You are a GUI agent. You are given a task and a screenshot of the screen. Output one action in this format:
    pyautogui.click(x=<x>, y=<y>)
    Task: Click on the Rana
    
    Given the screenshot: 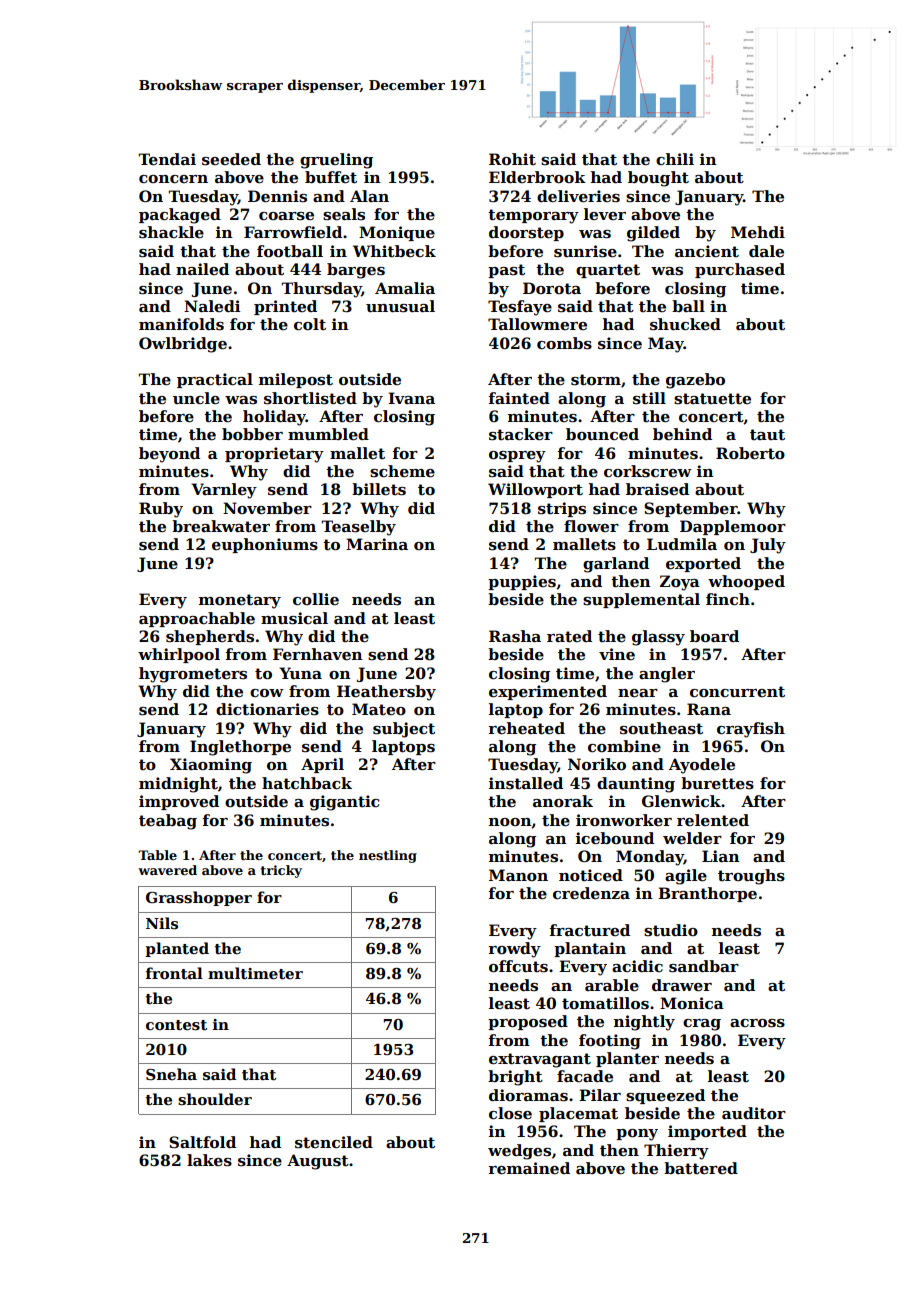 What is the action you would take?
    pyautogui.click(x=709, y=709)
